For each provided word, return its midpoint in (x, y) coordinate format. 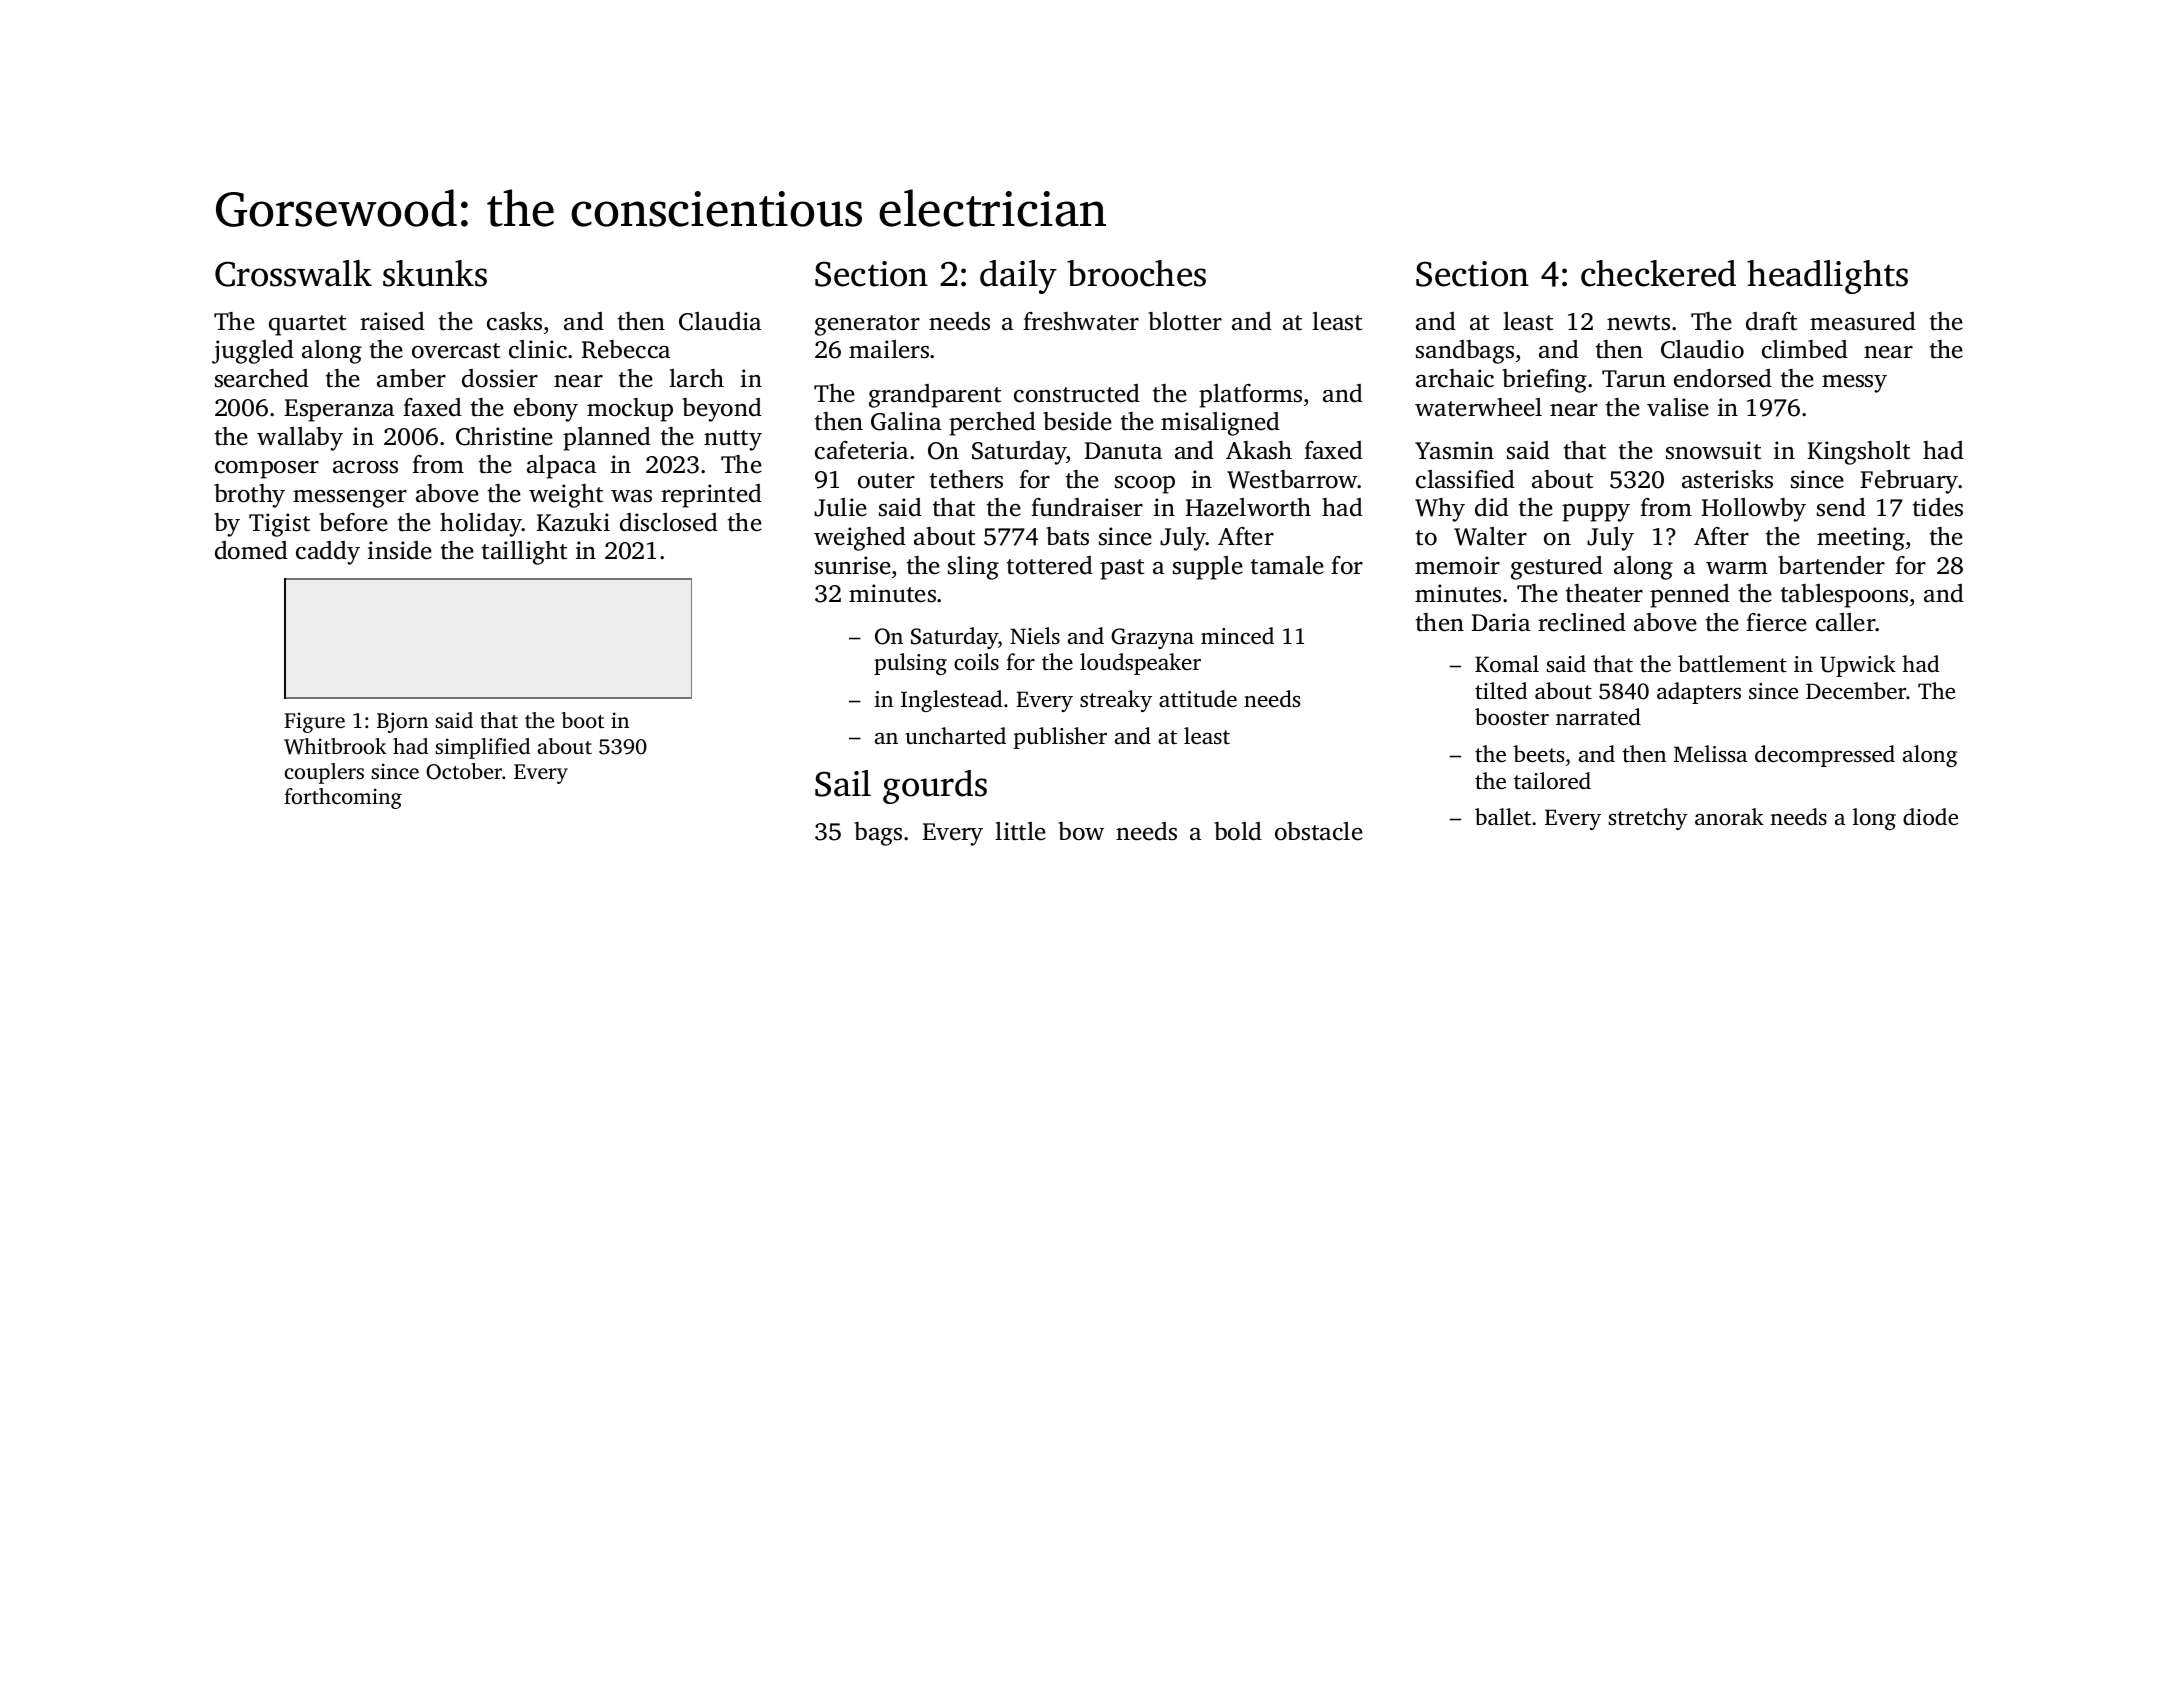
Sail (843, 783)
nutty (733, 440)
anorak (1729, 816)
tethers (966, 479)
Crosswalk (293, 273)
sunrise (853, 565)
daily (1018, 277)
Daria (1501, 622)
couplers (324, 773)
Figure (314, 722)
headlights (1827, 277)
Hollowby (1754, 510)
